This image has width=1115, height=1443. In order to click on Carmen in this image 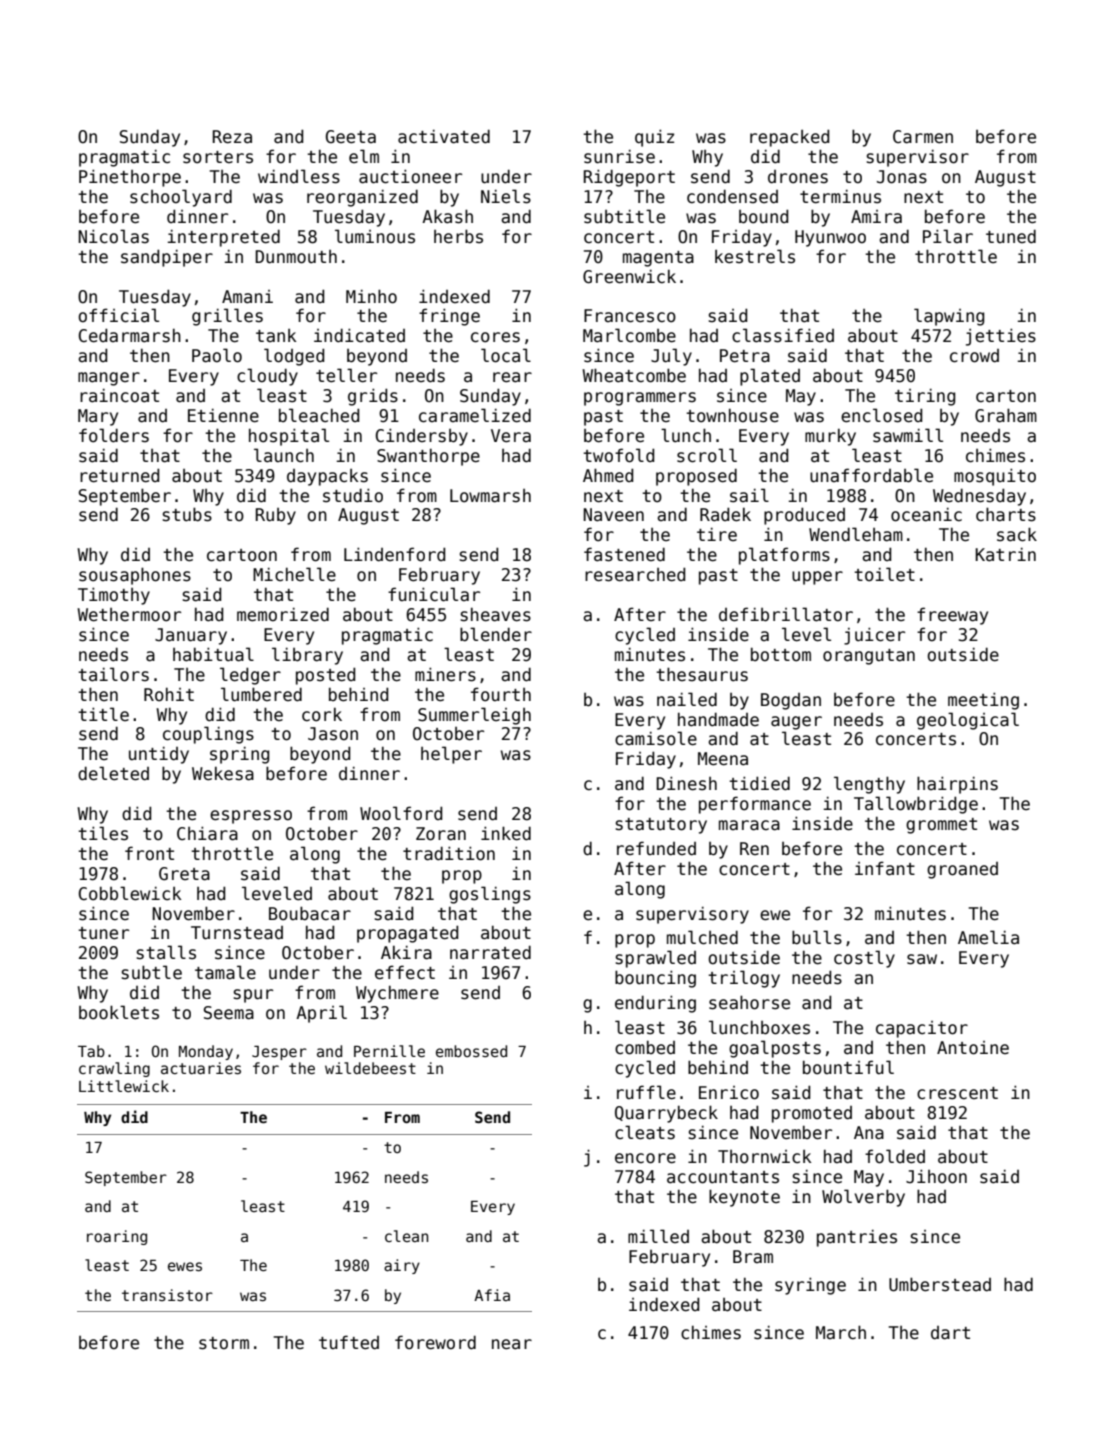, I will do `click(923, 137)`.
